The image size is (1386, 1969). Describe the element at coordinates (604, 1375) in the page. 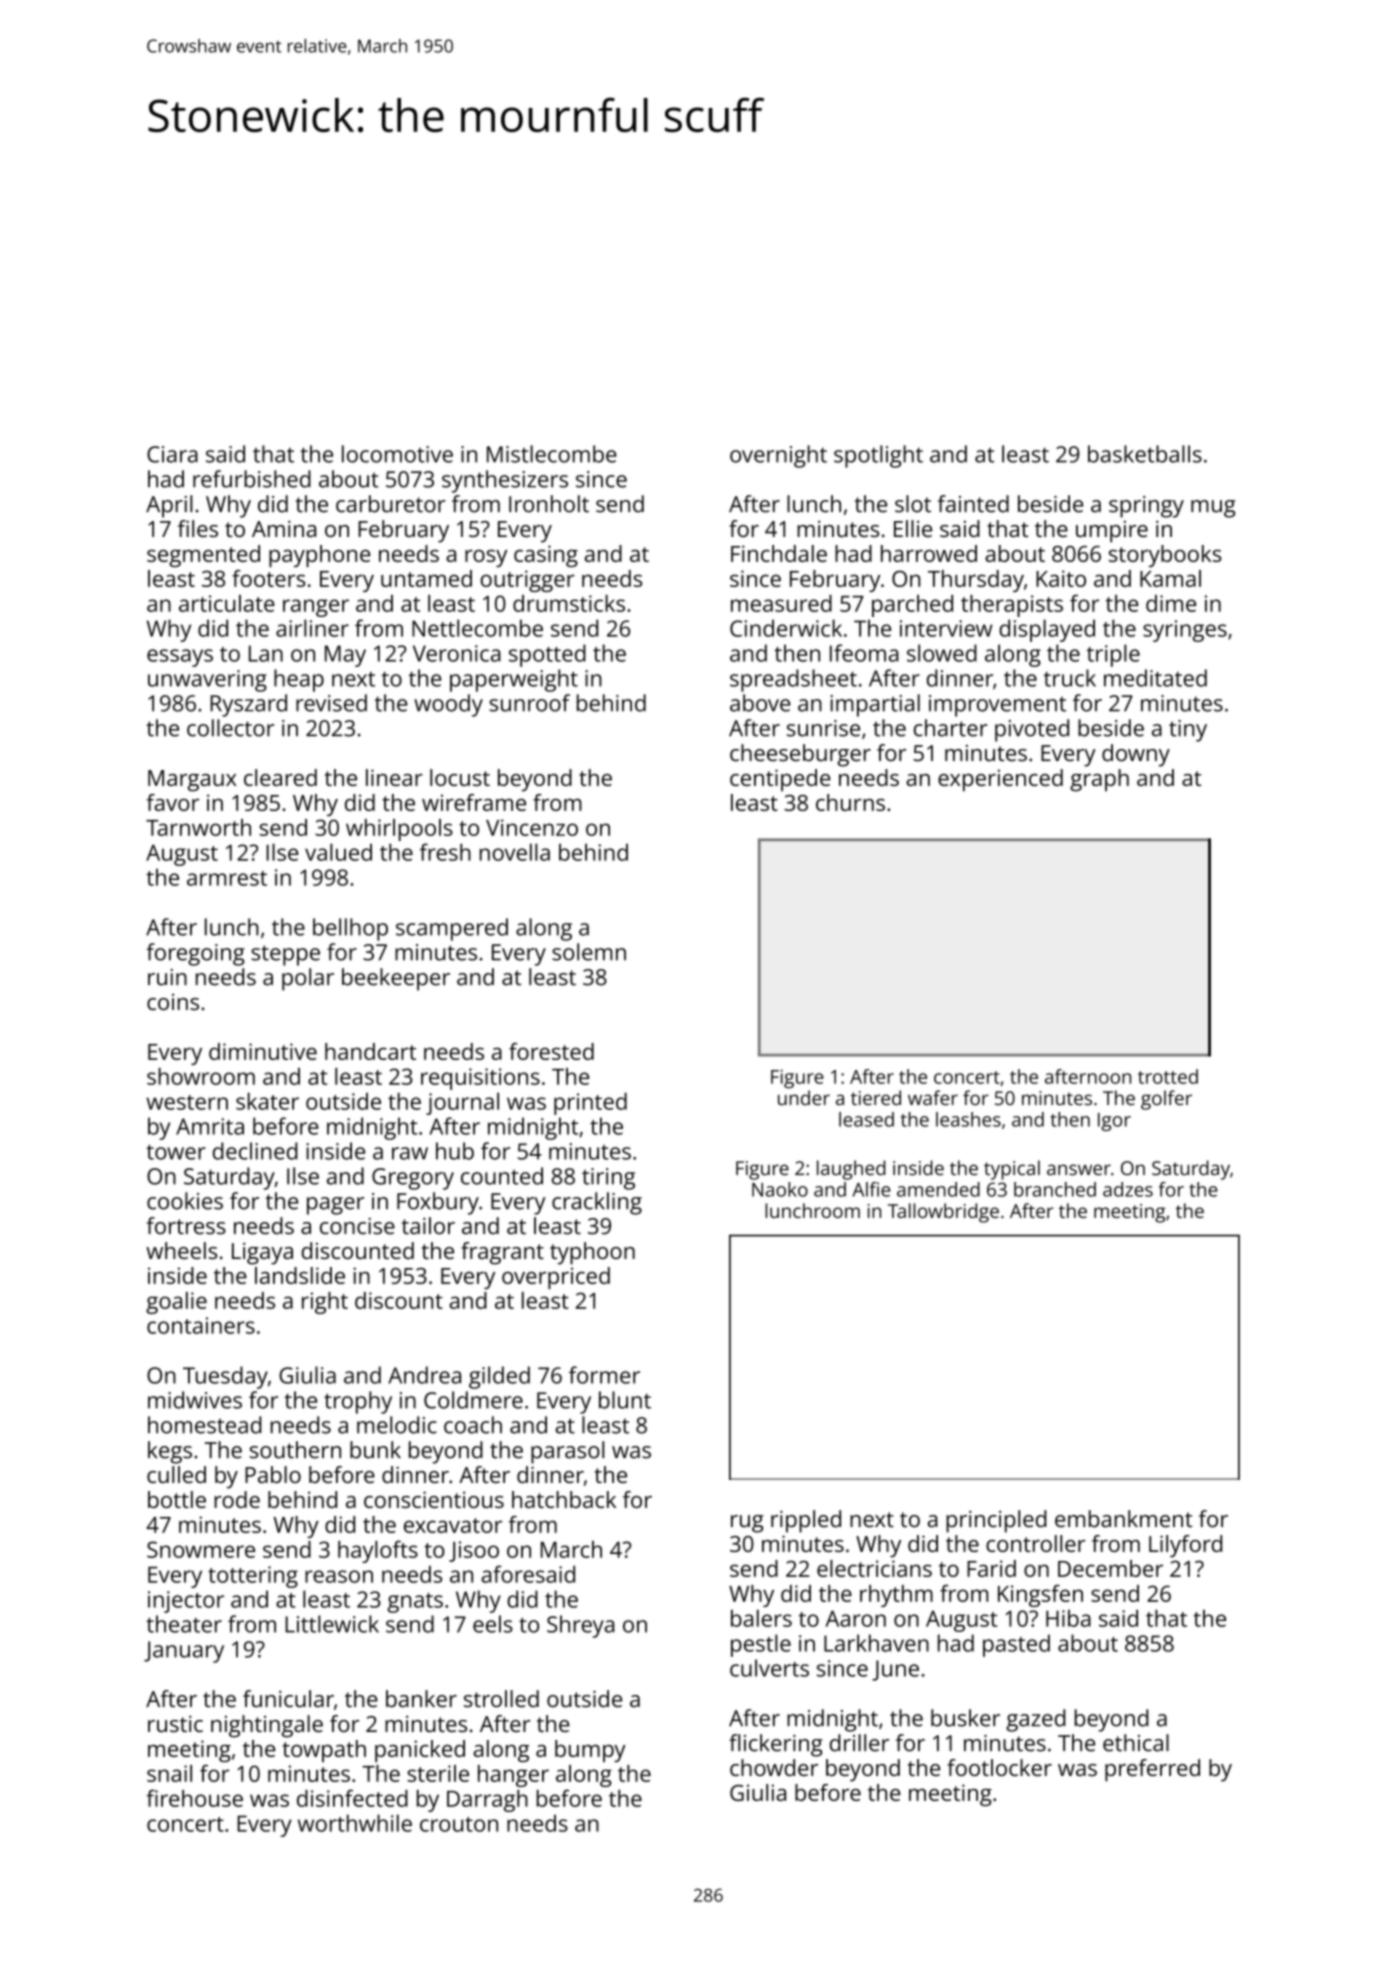

I see `former` at that location.
